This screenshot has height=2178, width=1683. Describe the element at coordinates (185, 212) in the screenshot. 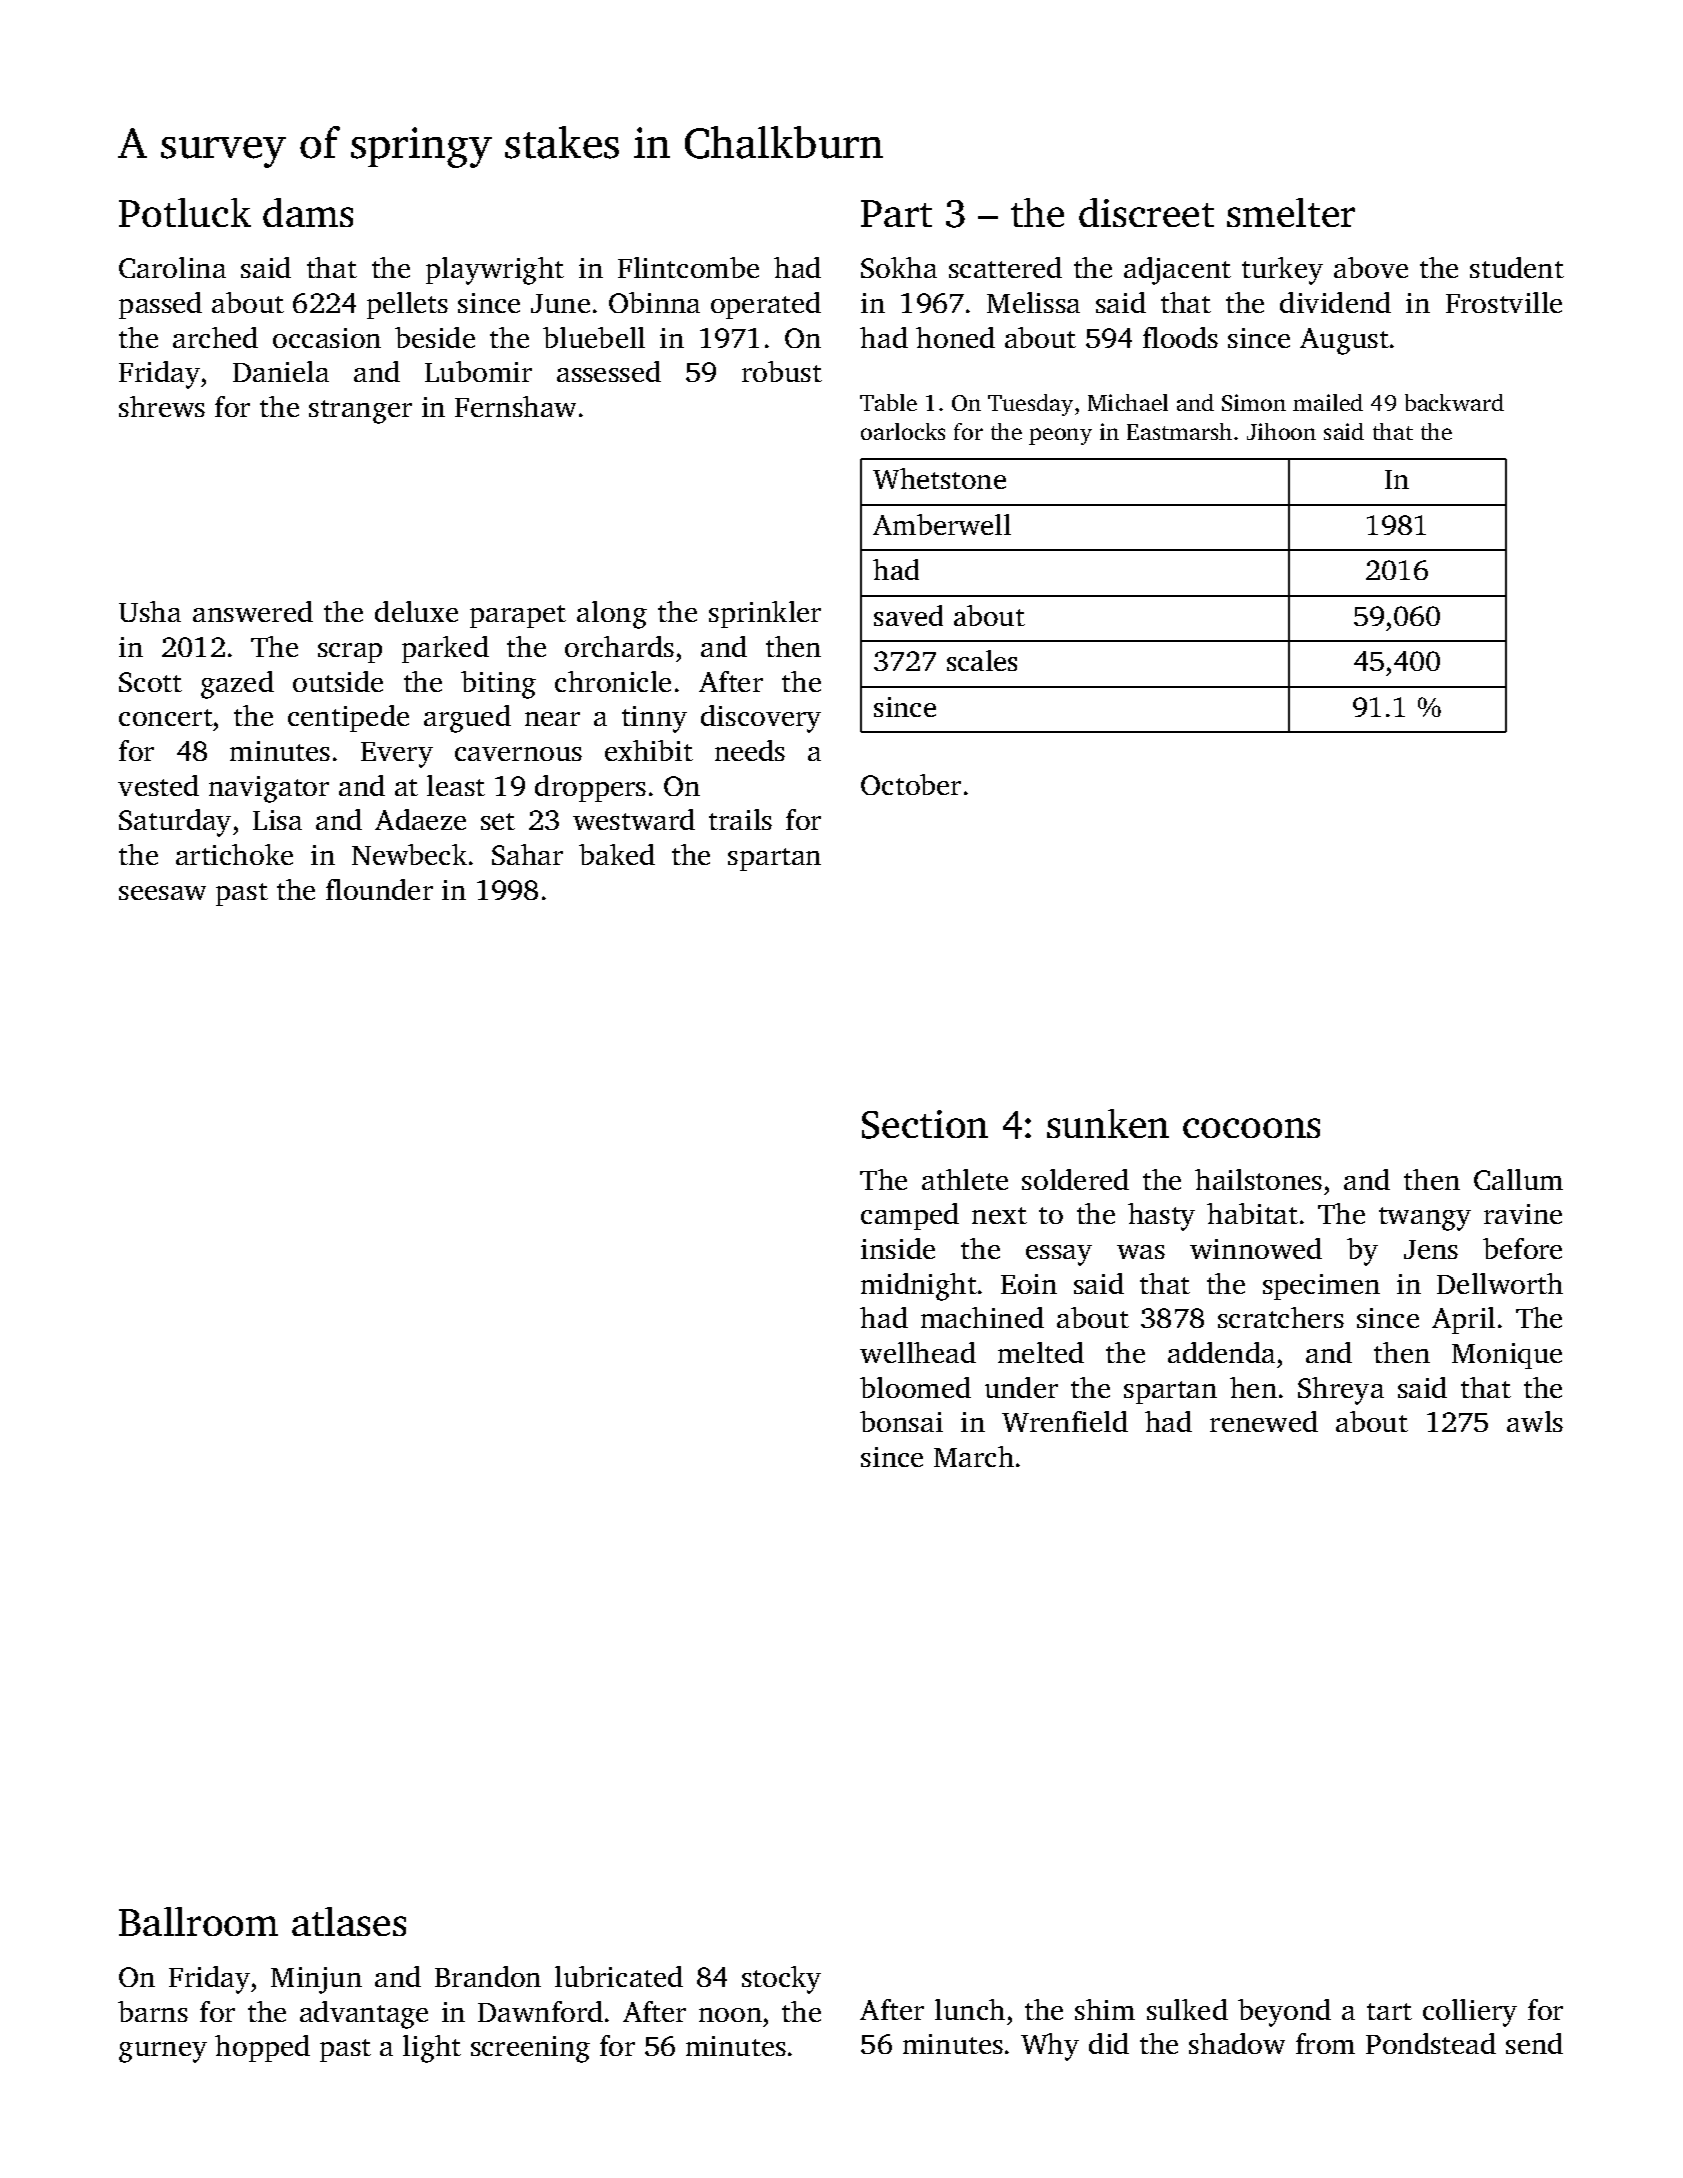

I see `Potluck` at that location.
